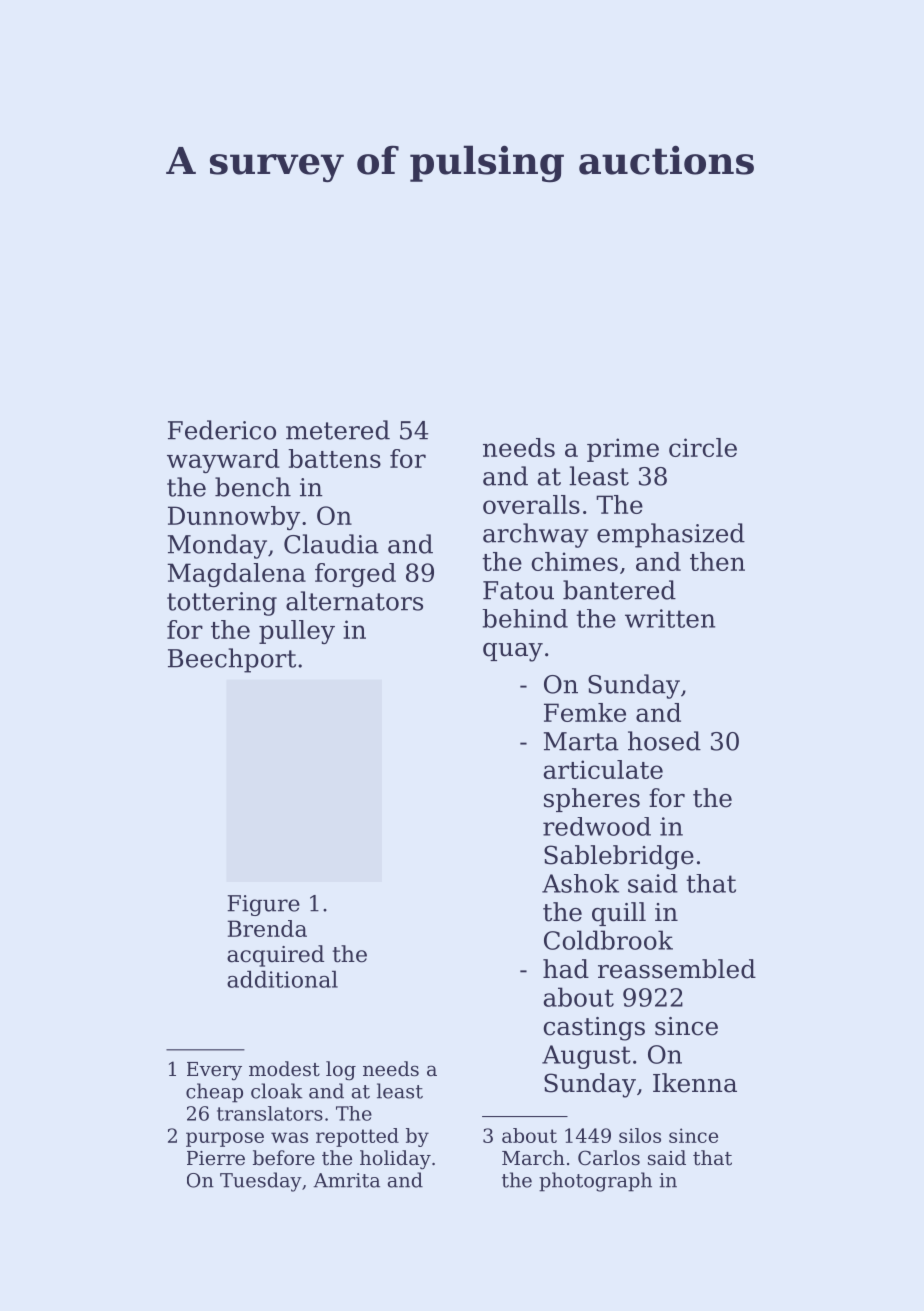 This screenshot has width=924, height=1311. Describe the element at coordinates (671, 535) in the screenshot. I see `emphasized` at that location.
